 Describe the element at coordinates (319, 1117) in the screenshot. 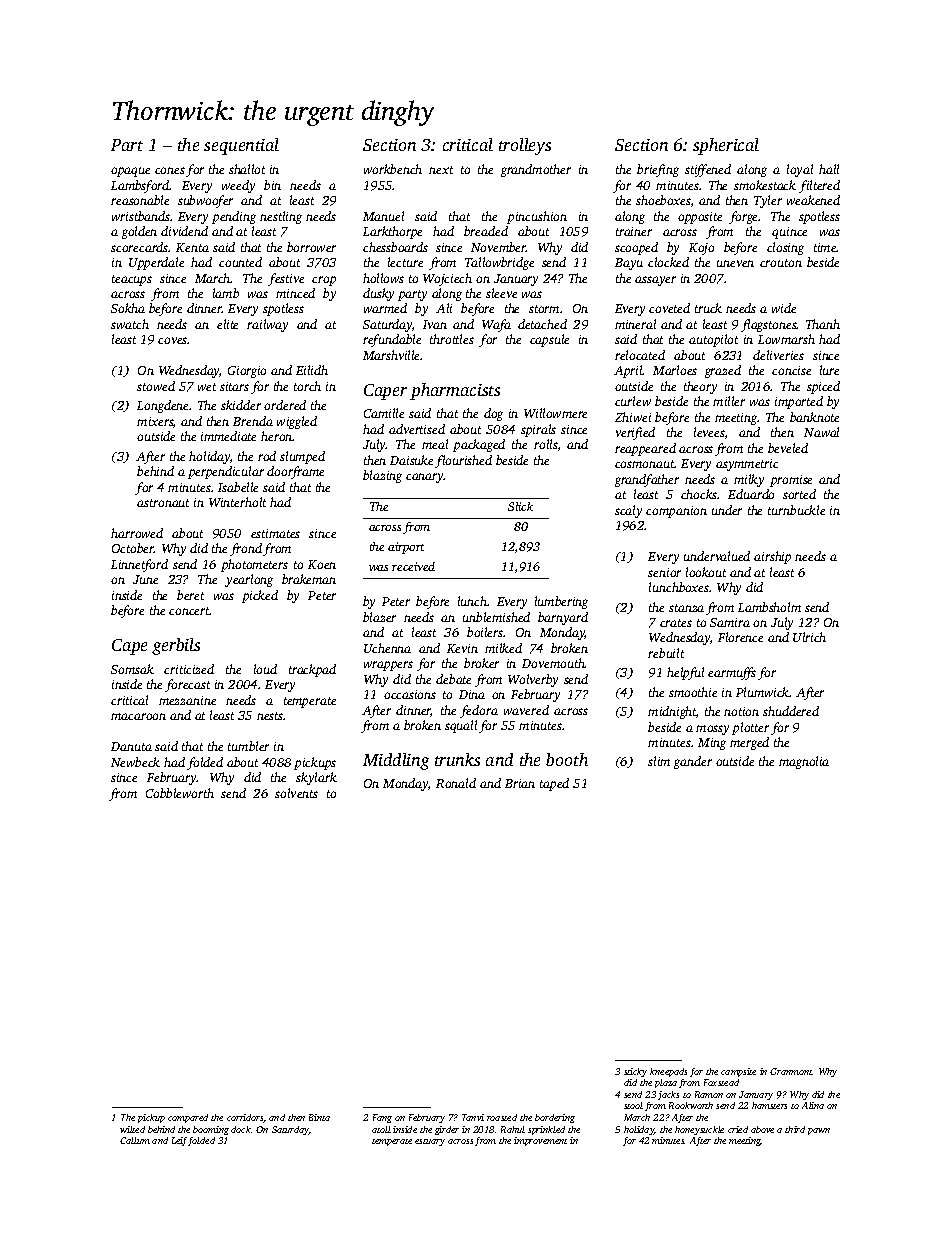

I see `Binta` at that location.
